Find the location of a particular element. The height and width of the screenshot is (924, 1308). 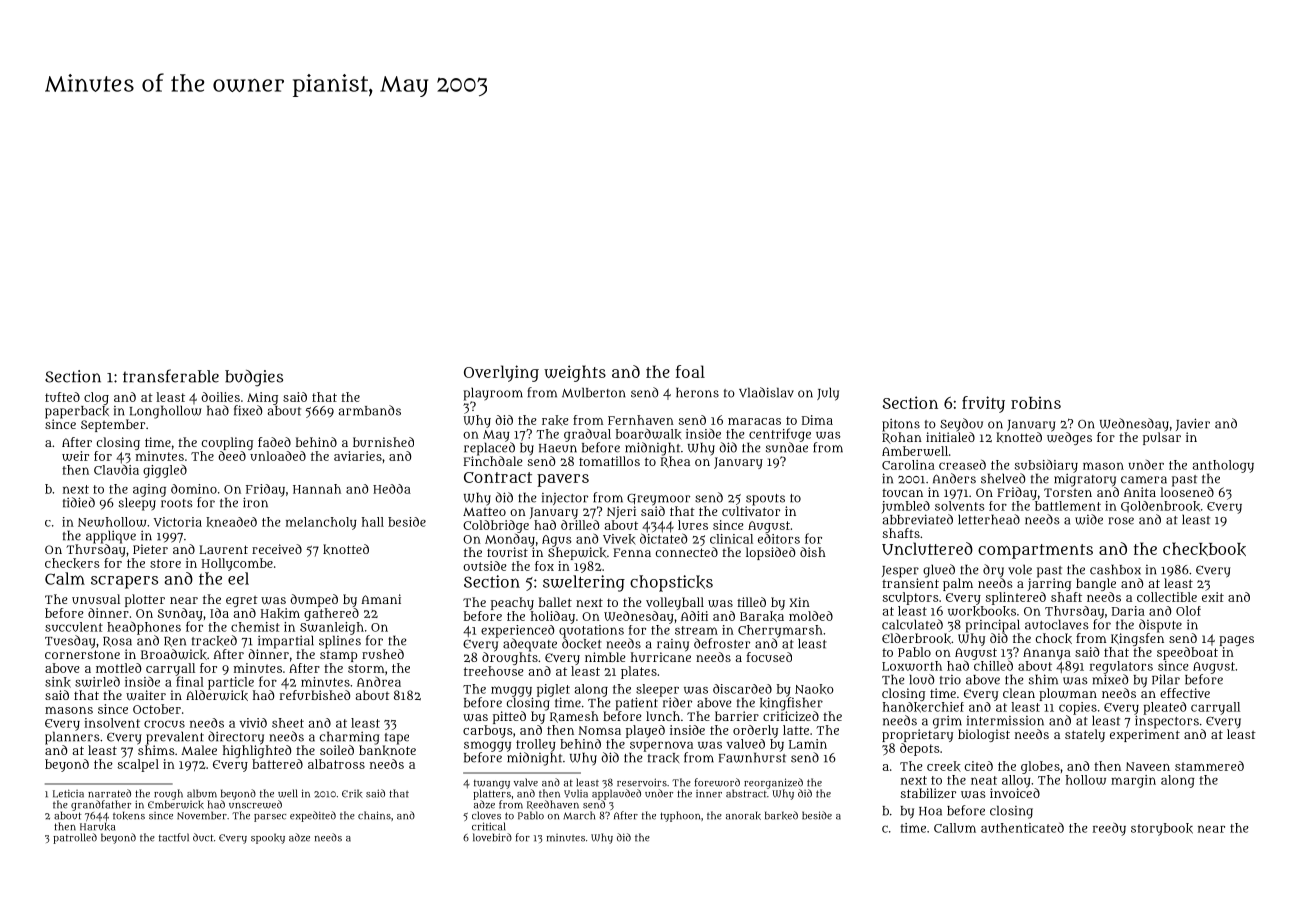

robins is located at coordinates (1036, 402).
